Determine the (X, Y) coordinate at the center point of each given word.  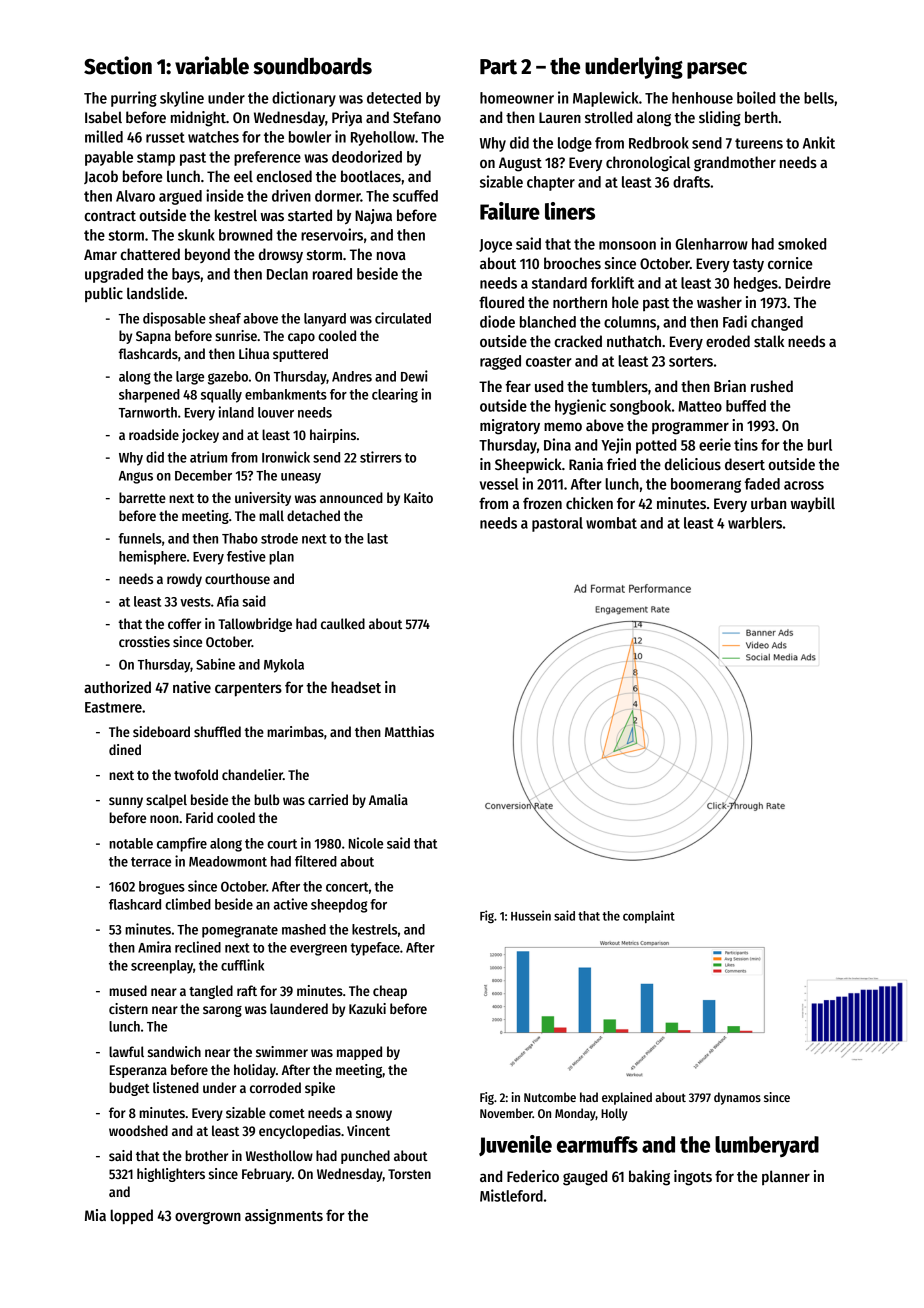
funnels (140, 538)
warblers (755, 523)
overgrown (208, 1218)
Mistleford (511, 1195)
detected (394, 98)
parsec (717, 70)
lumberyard (767, 1146)
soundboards (312, 66)
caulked (343, 623)
